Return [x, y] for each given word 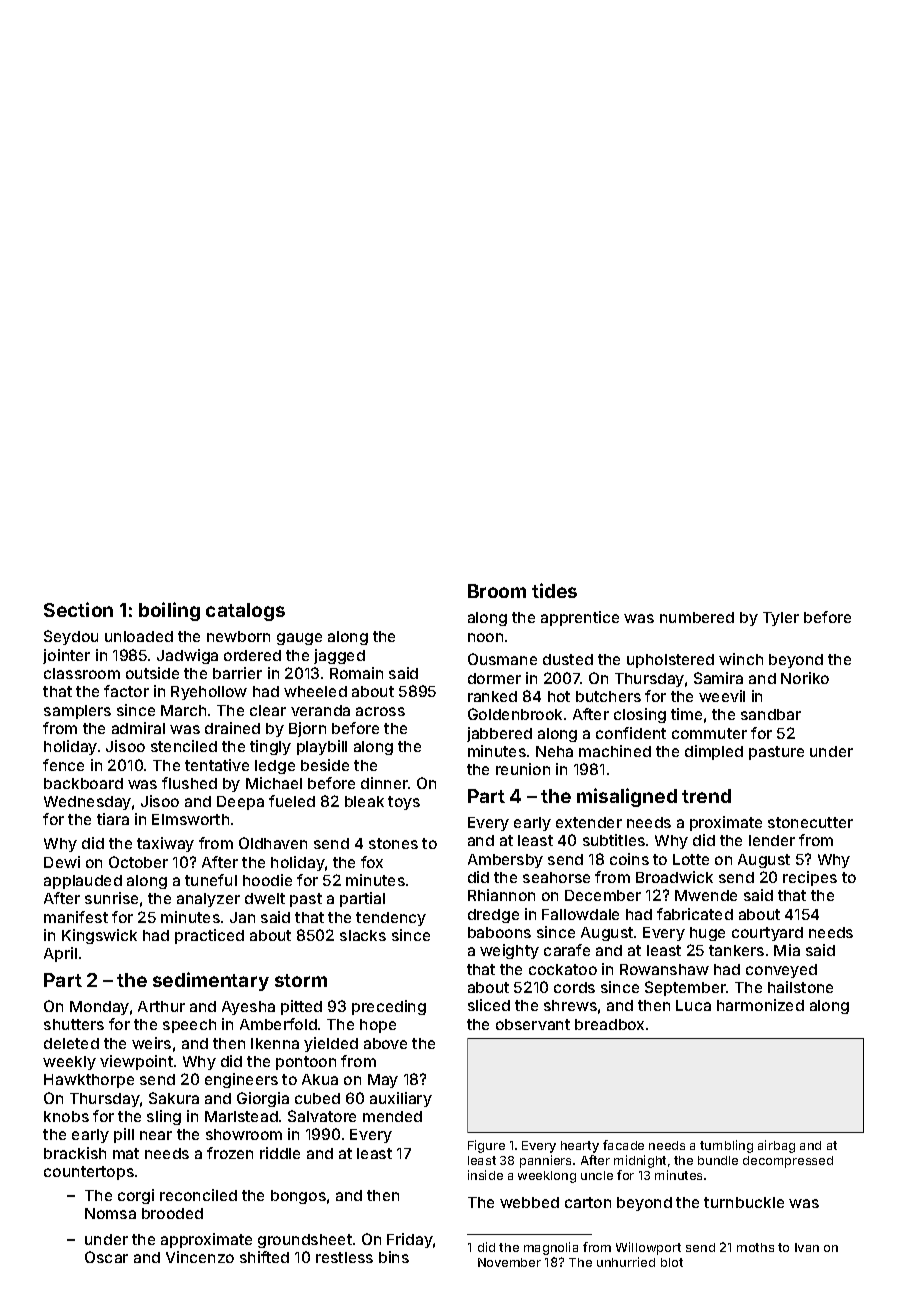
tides [554, 590]
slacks [363, 935]
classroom [82, 673]
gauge [299, 639]
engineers [241, 1080]
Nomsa [110, 1213]
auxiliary [401, 1099]
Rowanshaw [664, 969]
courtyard [767, 934]
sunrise [111, 898]
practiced [209, 936]
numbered [697, 617]
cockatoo [563, 969]
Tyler [781, 619]
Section [78, 609]
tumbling [726, 1146]
